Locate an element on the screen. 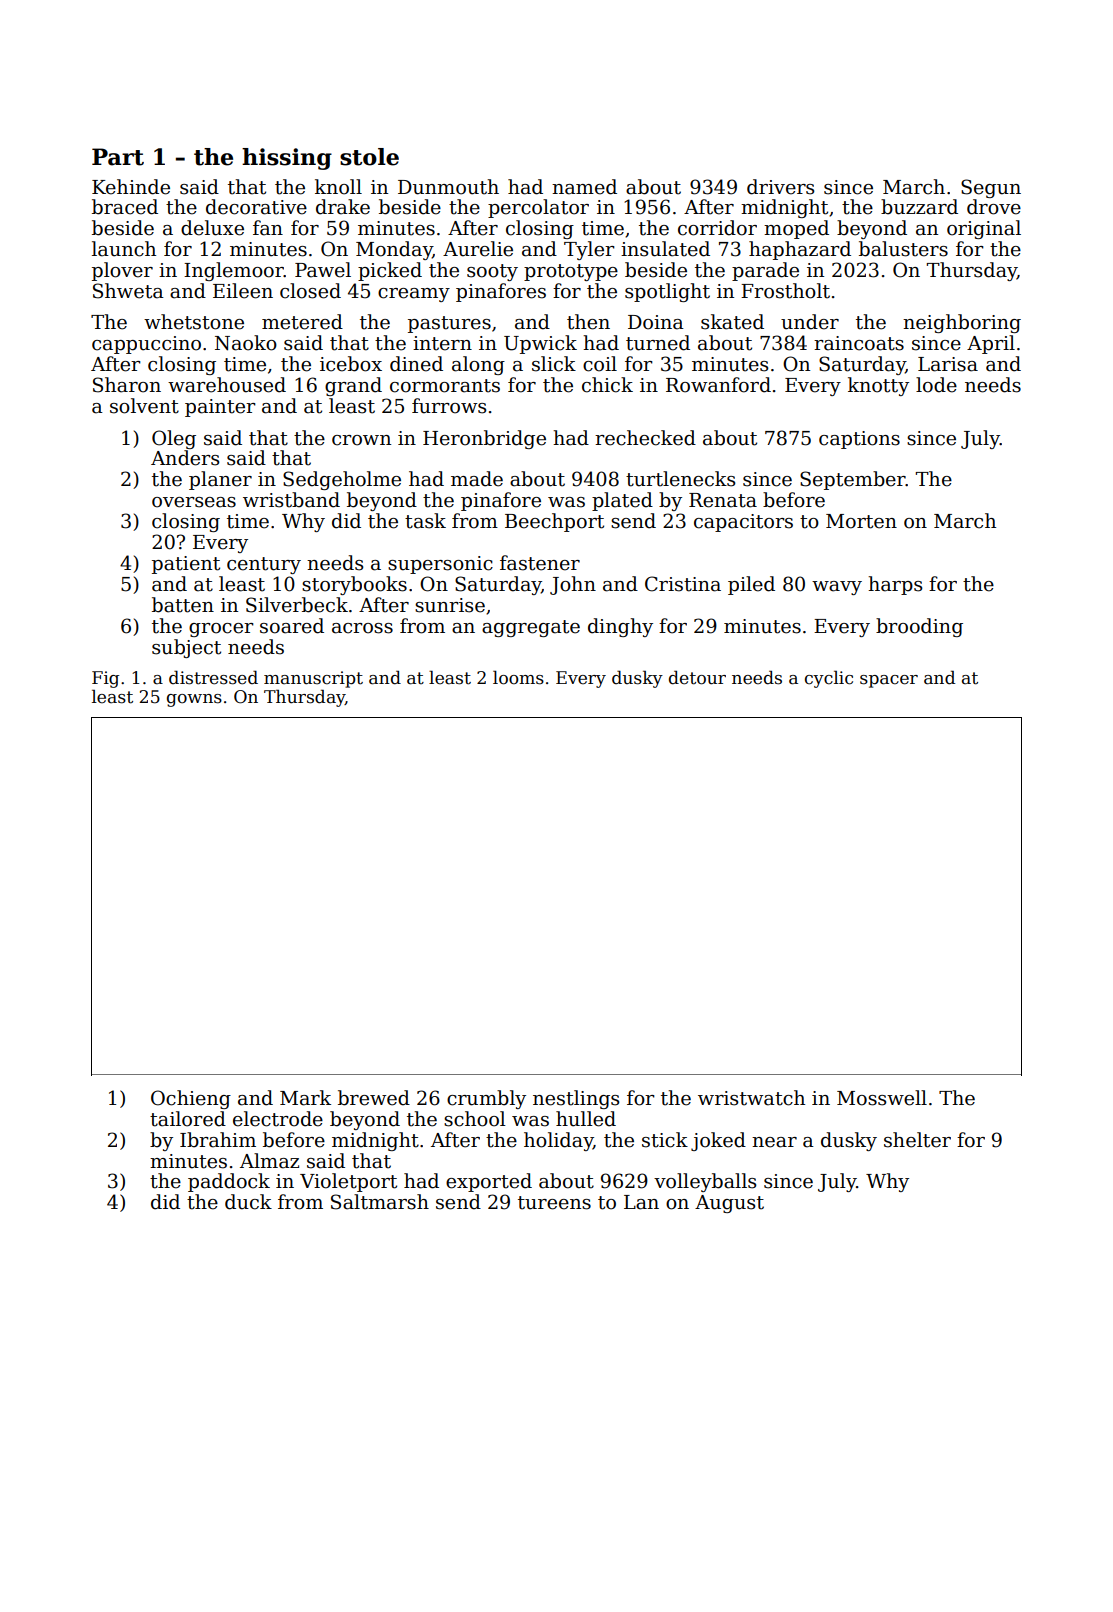  Mosswell is located at coordinates (882, 1098).
